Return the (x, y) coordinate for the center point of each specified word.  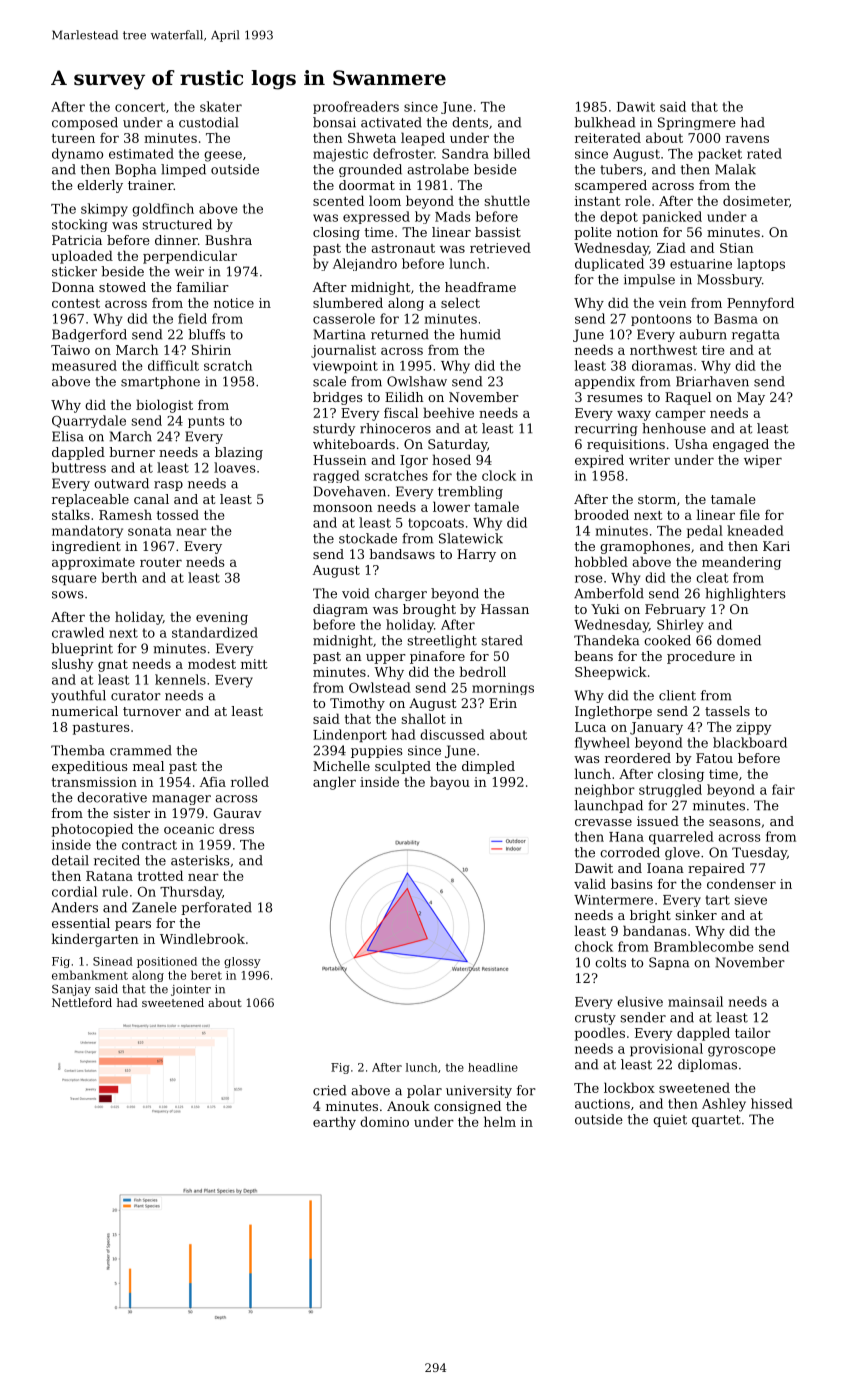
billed (512, 153)
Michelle (341, 766)
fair (783, 789)
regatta (756, 336)
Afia (213, 782)
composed (85, 123)
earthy (334, 1123)
